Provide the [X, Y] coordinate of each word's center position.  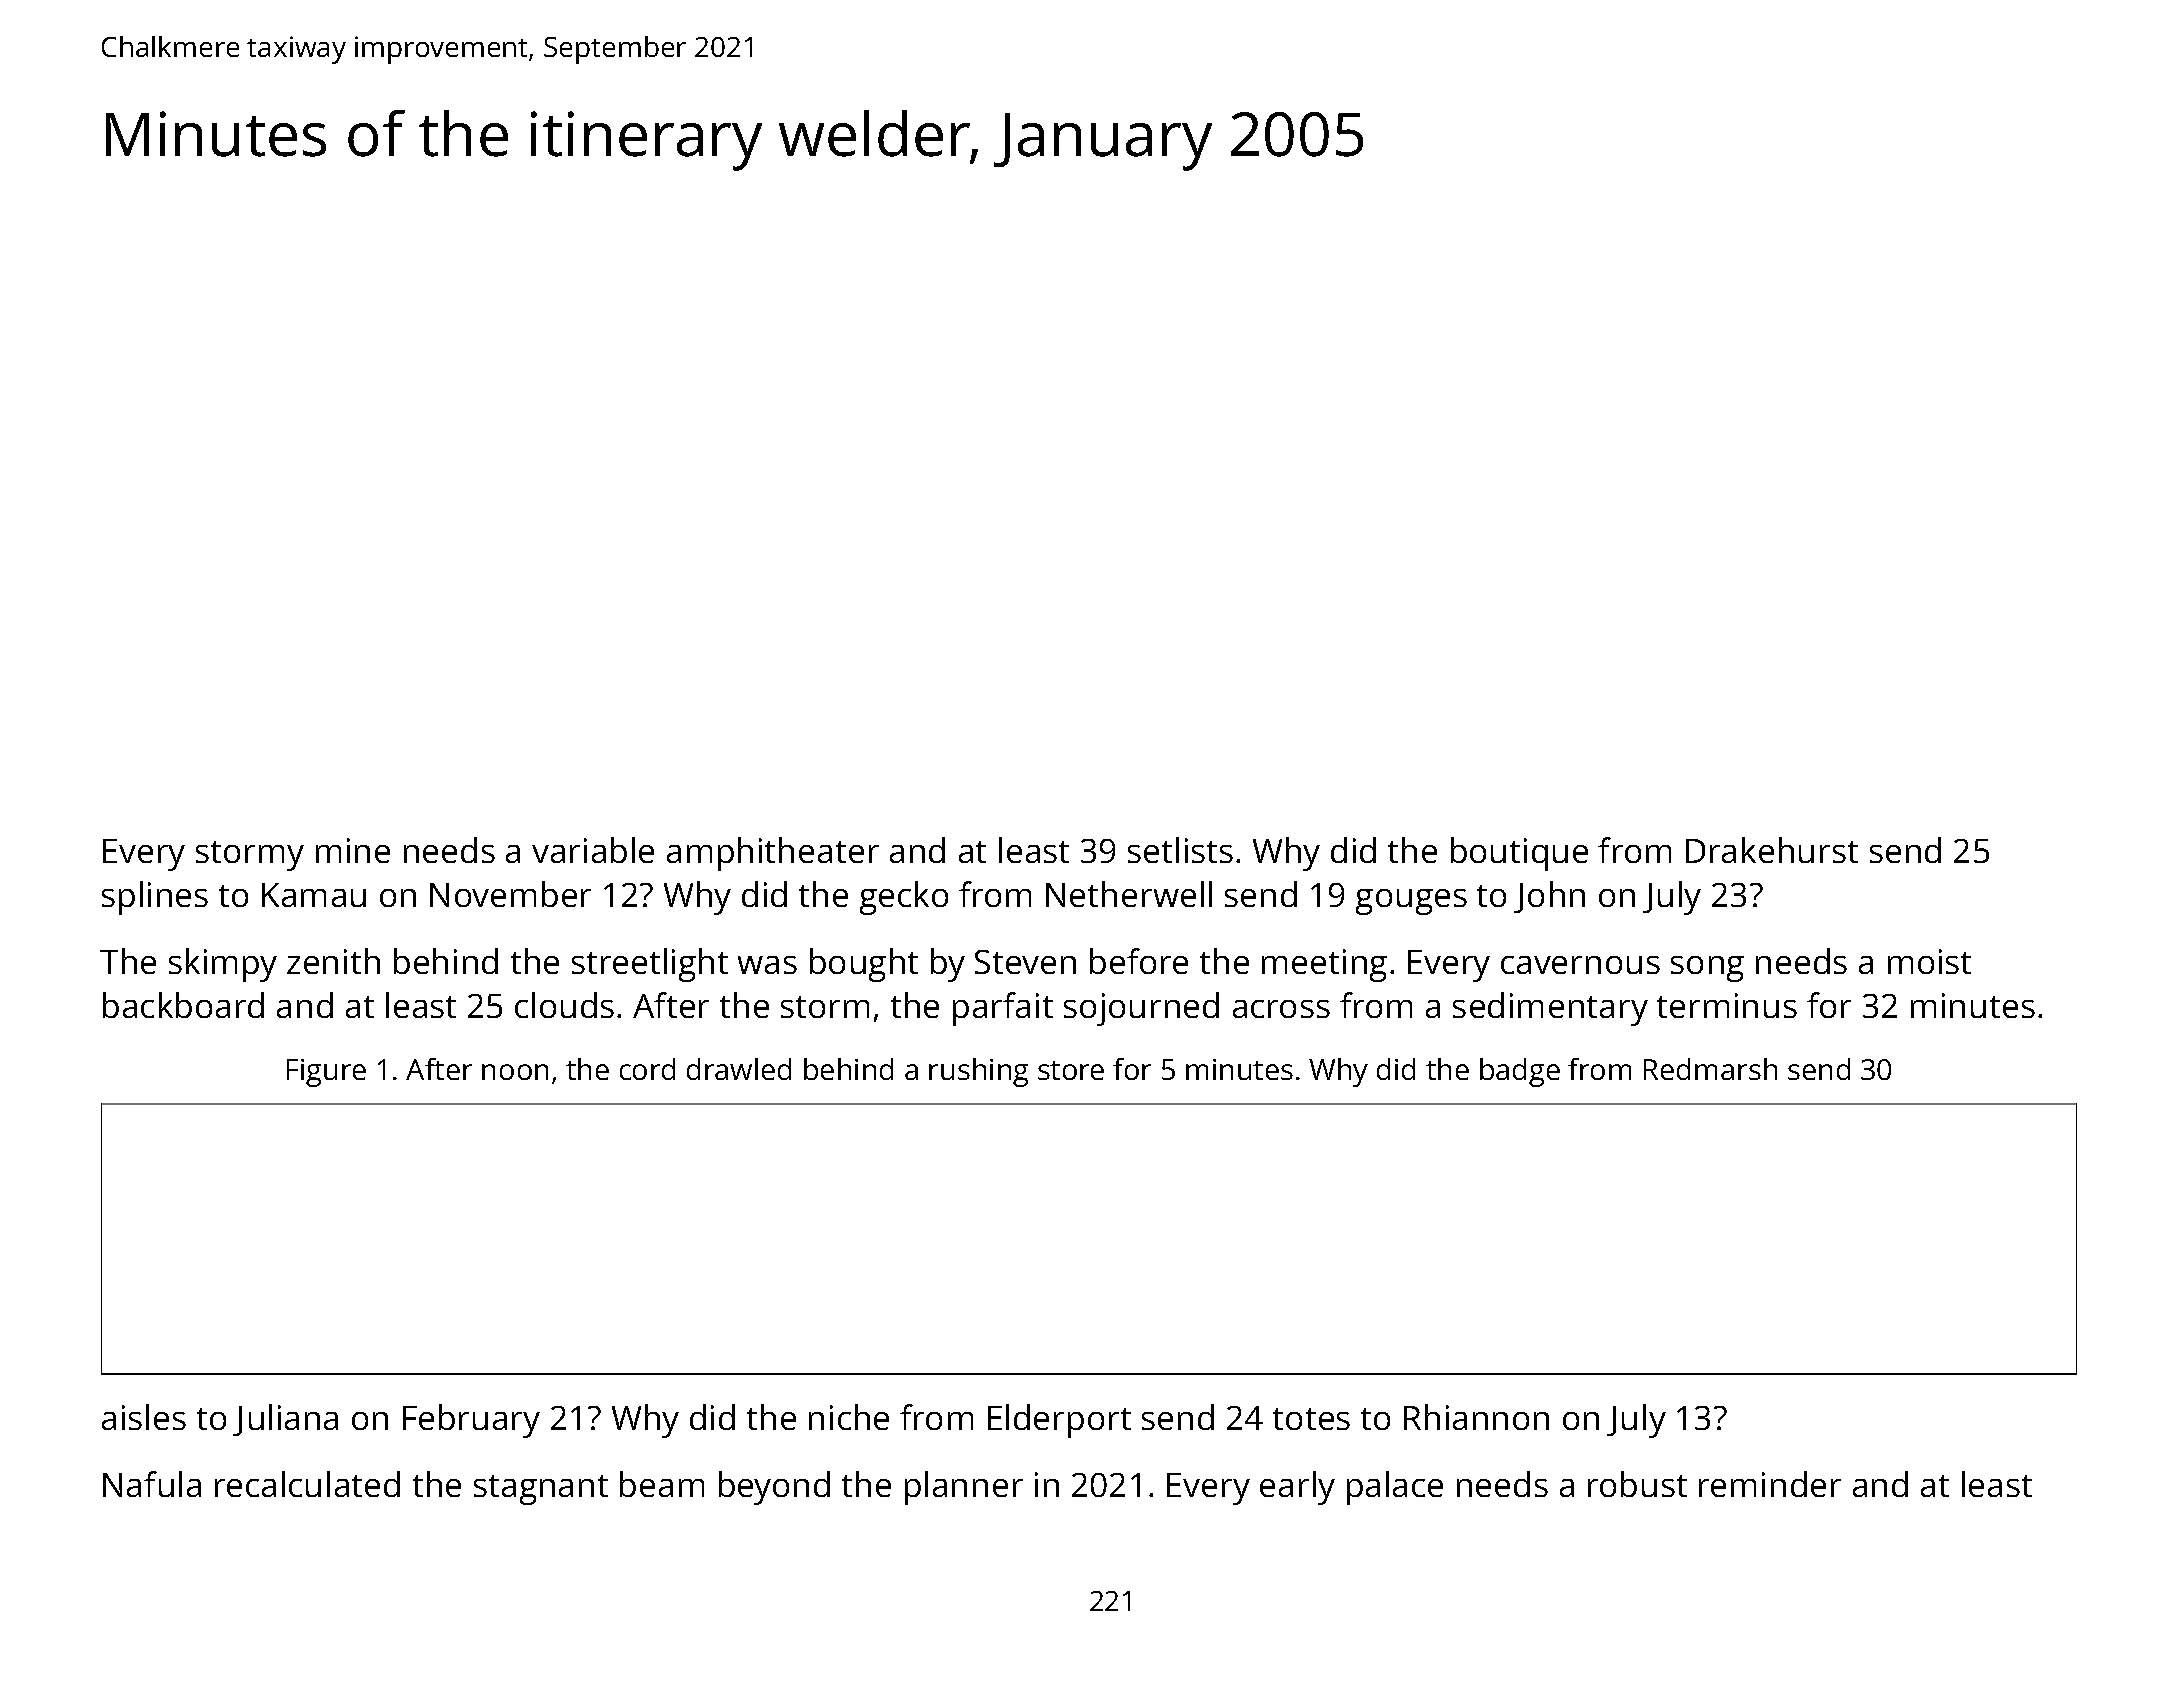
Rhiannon [1476, 1417]
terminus [1727, 1005]
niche [849, 1417]
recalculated [307, 1484]
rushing [978, 1072]
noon [515, 1072]
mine [353, 850]
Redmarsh [1710, 1069]
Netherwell [1129, 894]
